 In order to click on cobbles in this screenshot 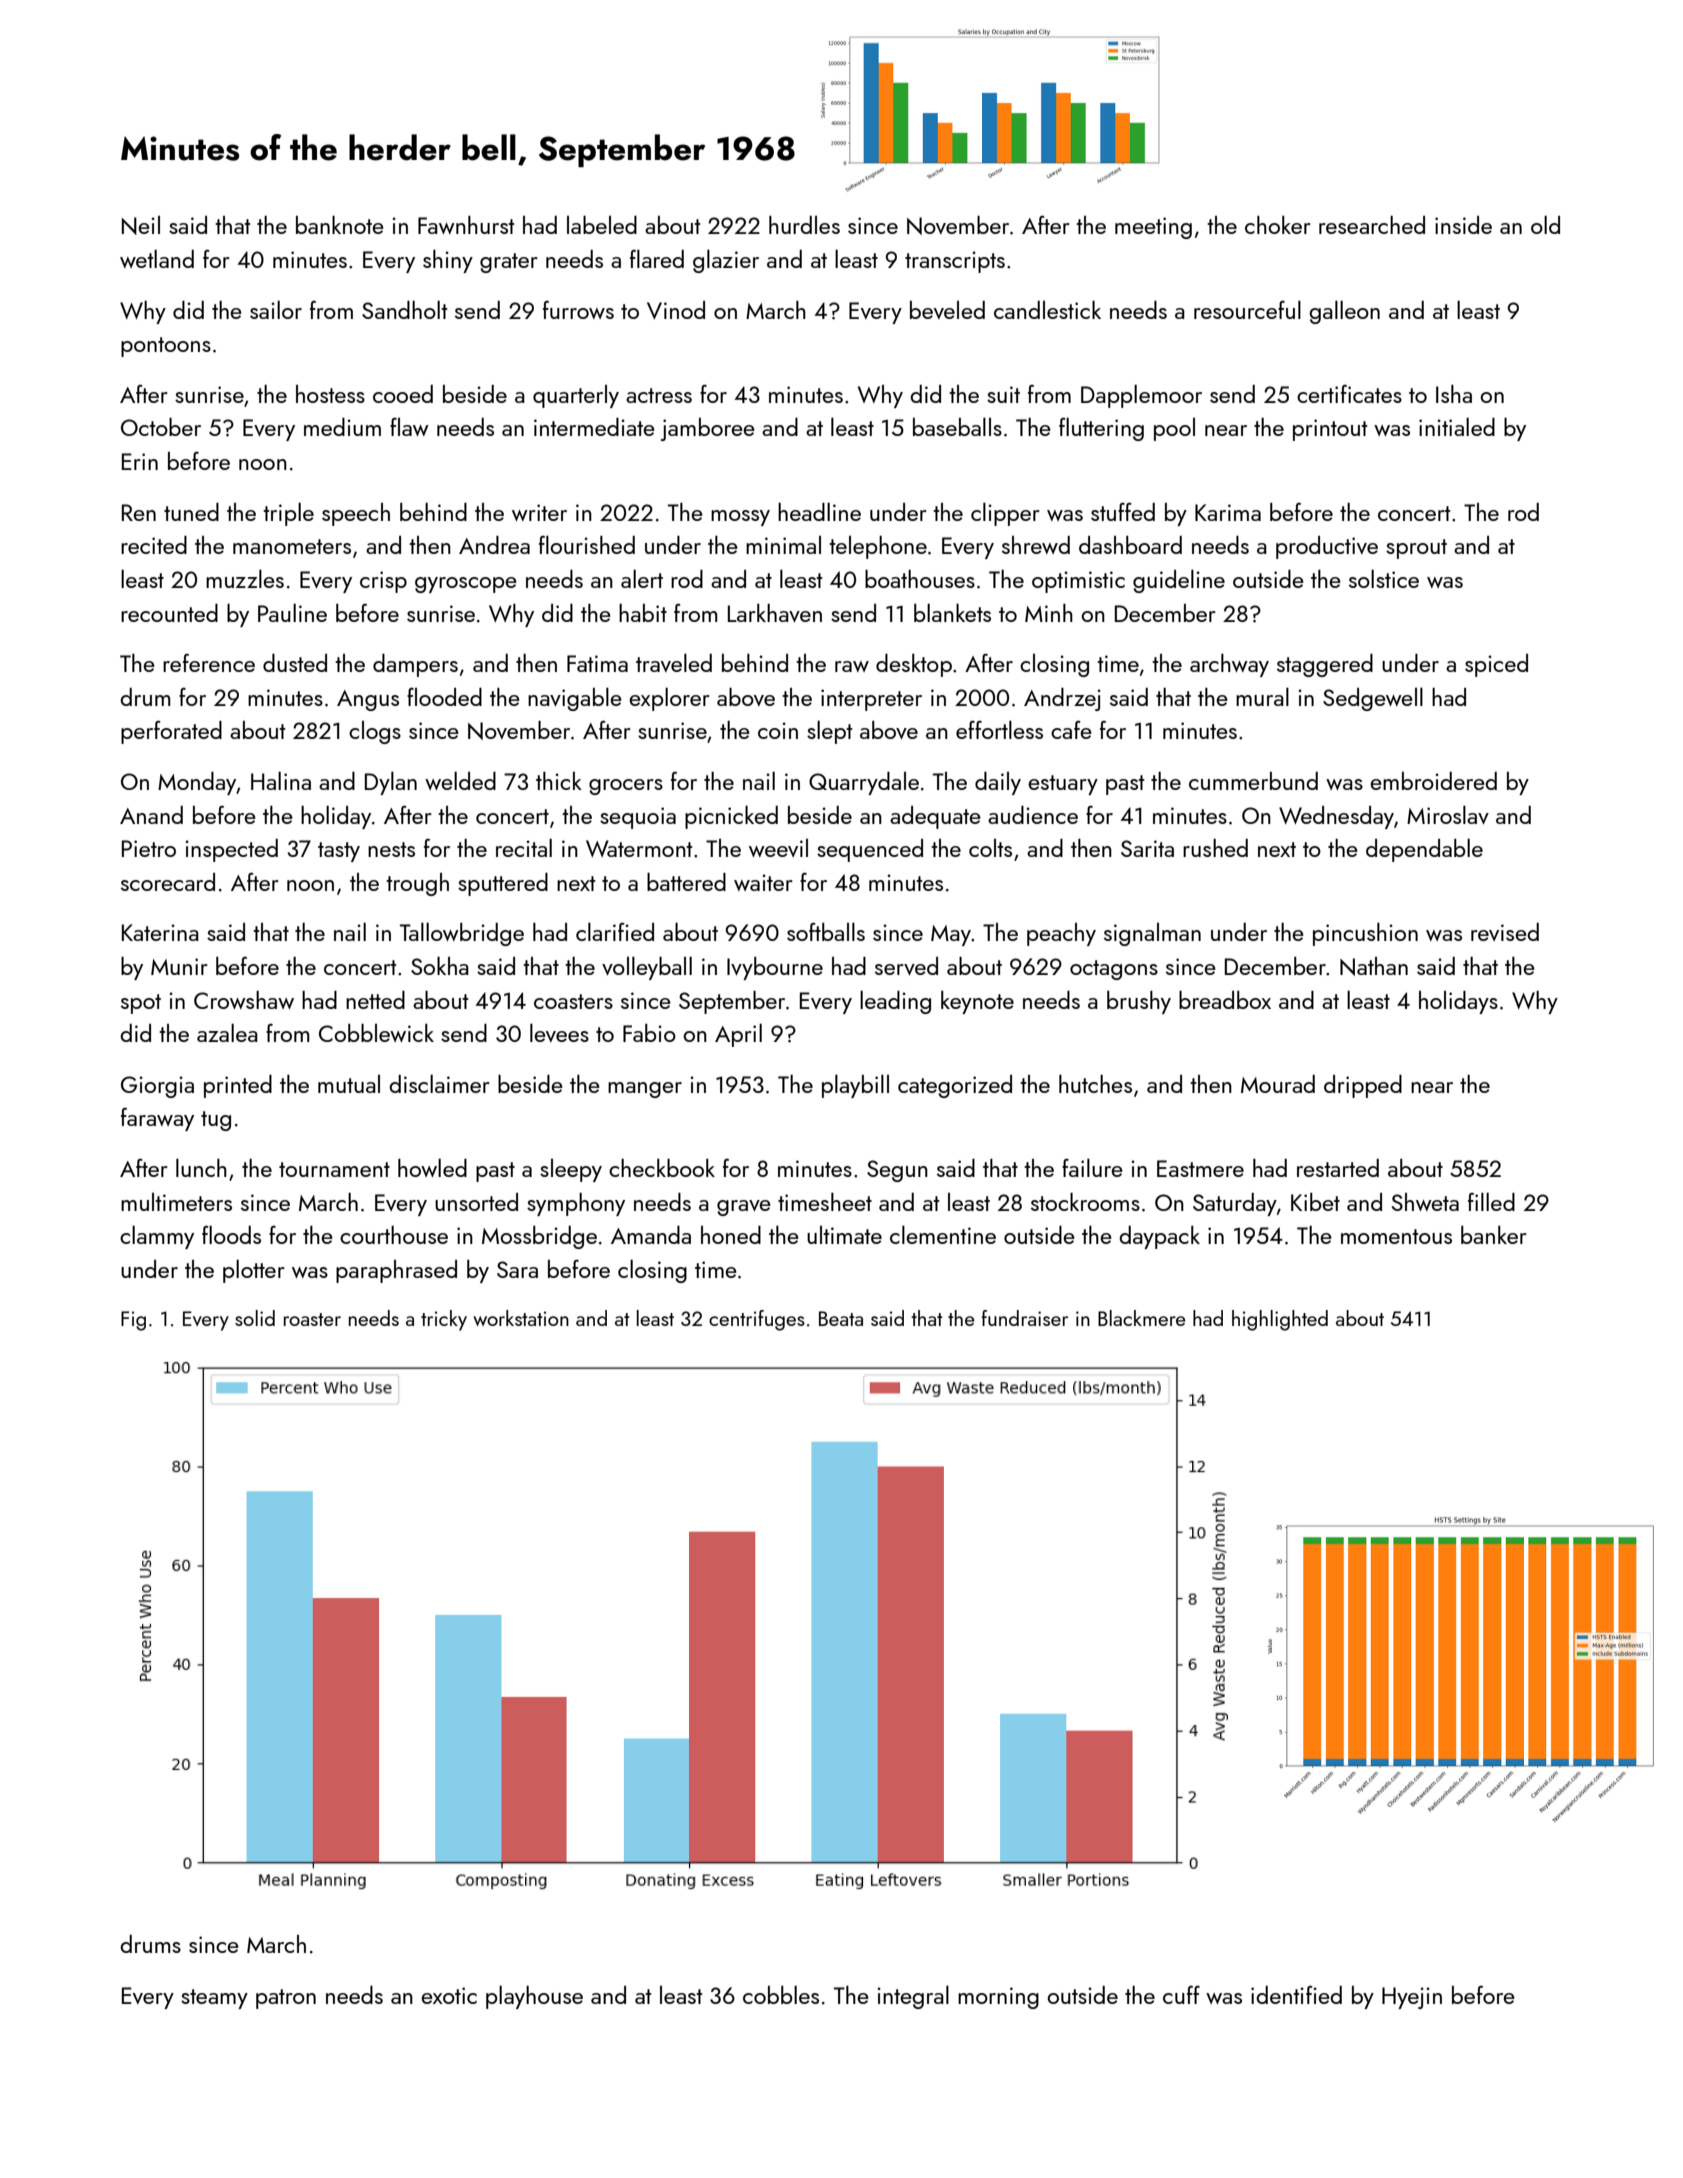, I will do `click(781, 1994)`.
